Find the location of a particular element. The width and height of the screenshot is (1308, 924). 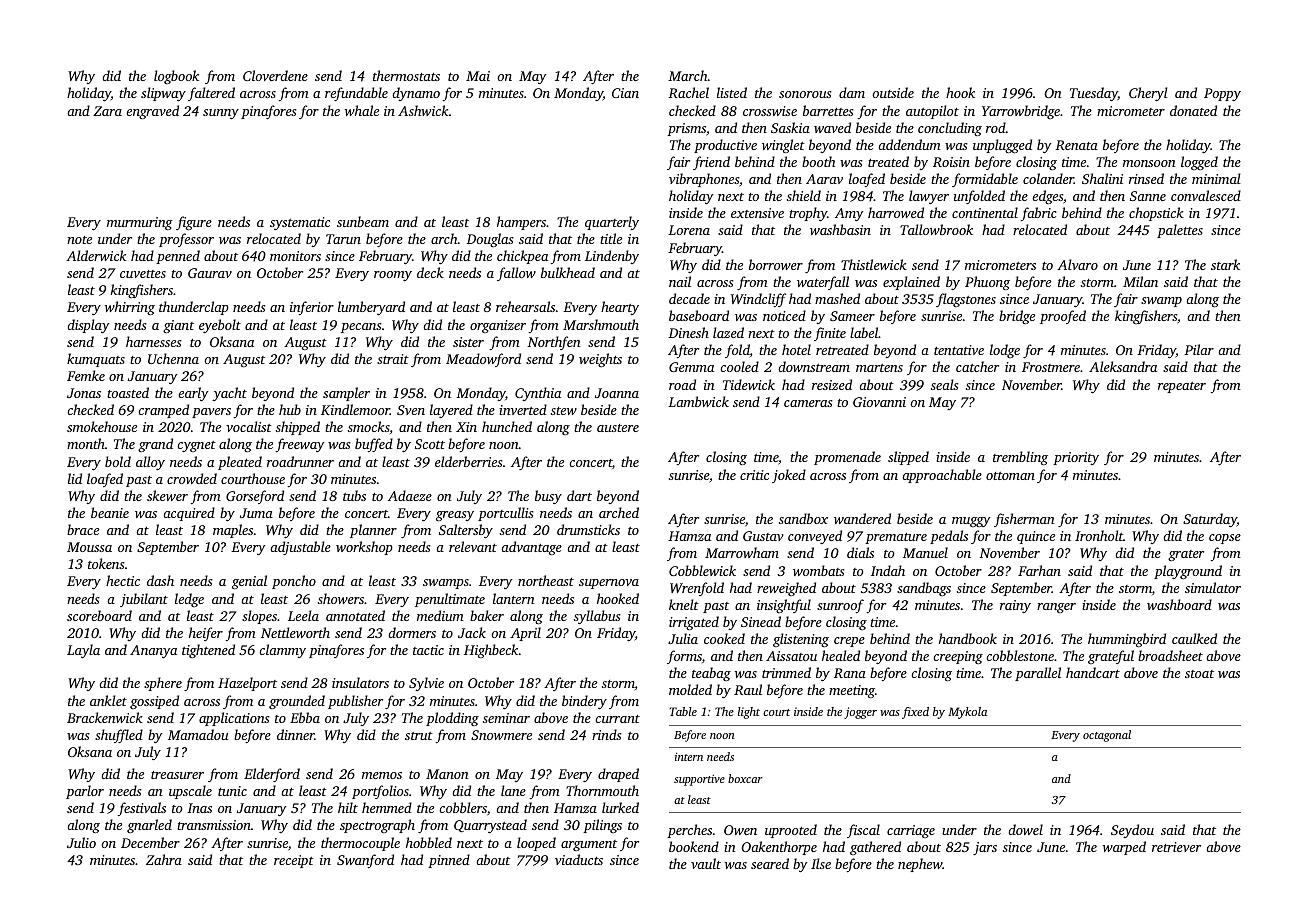

cuvettes is located at coordinates (143, 274).
